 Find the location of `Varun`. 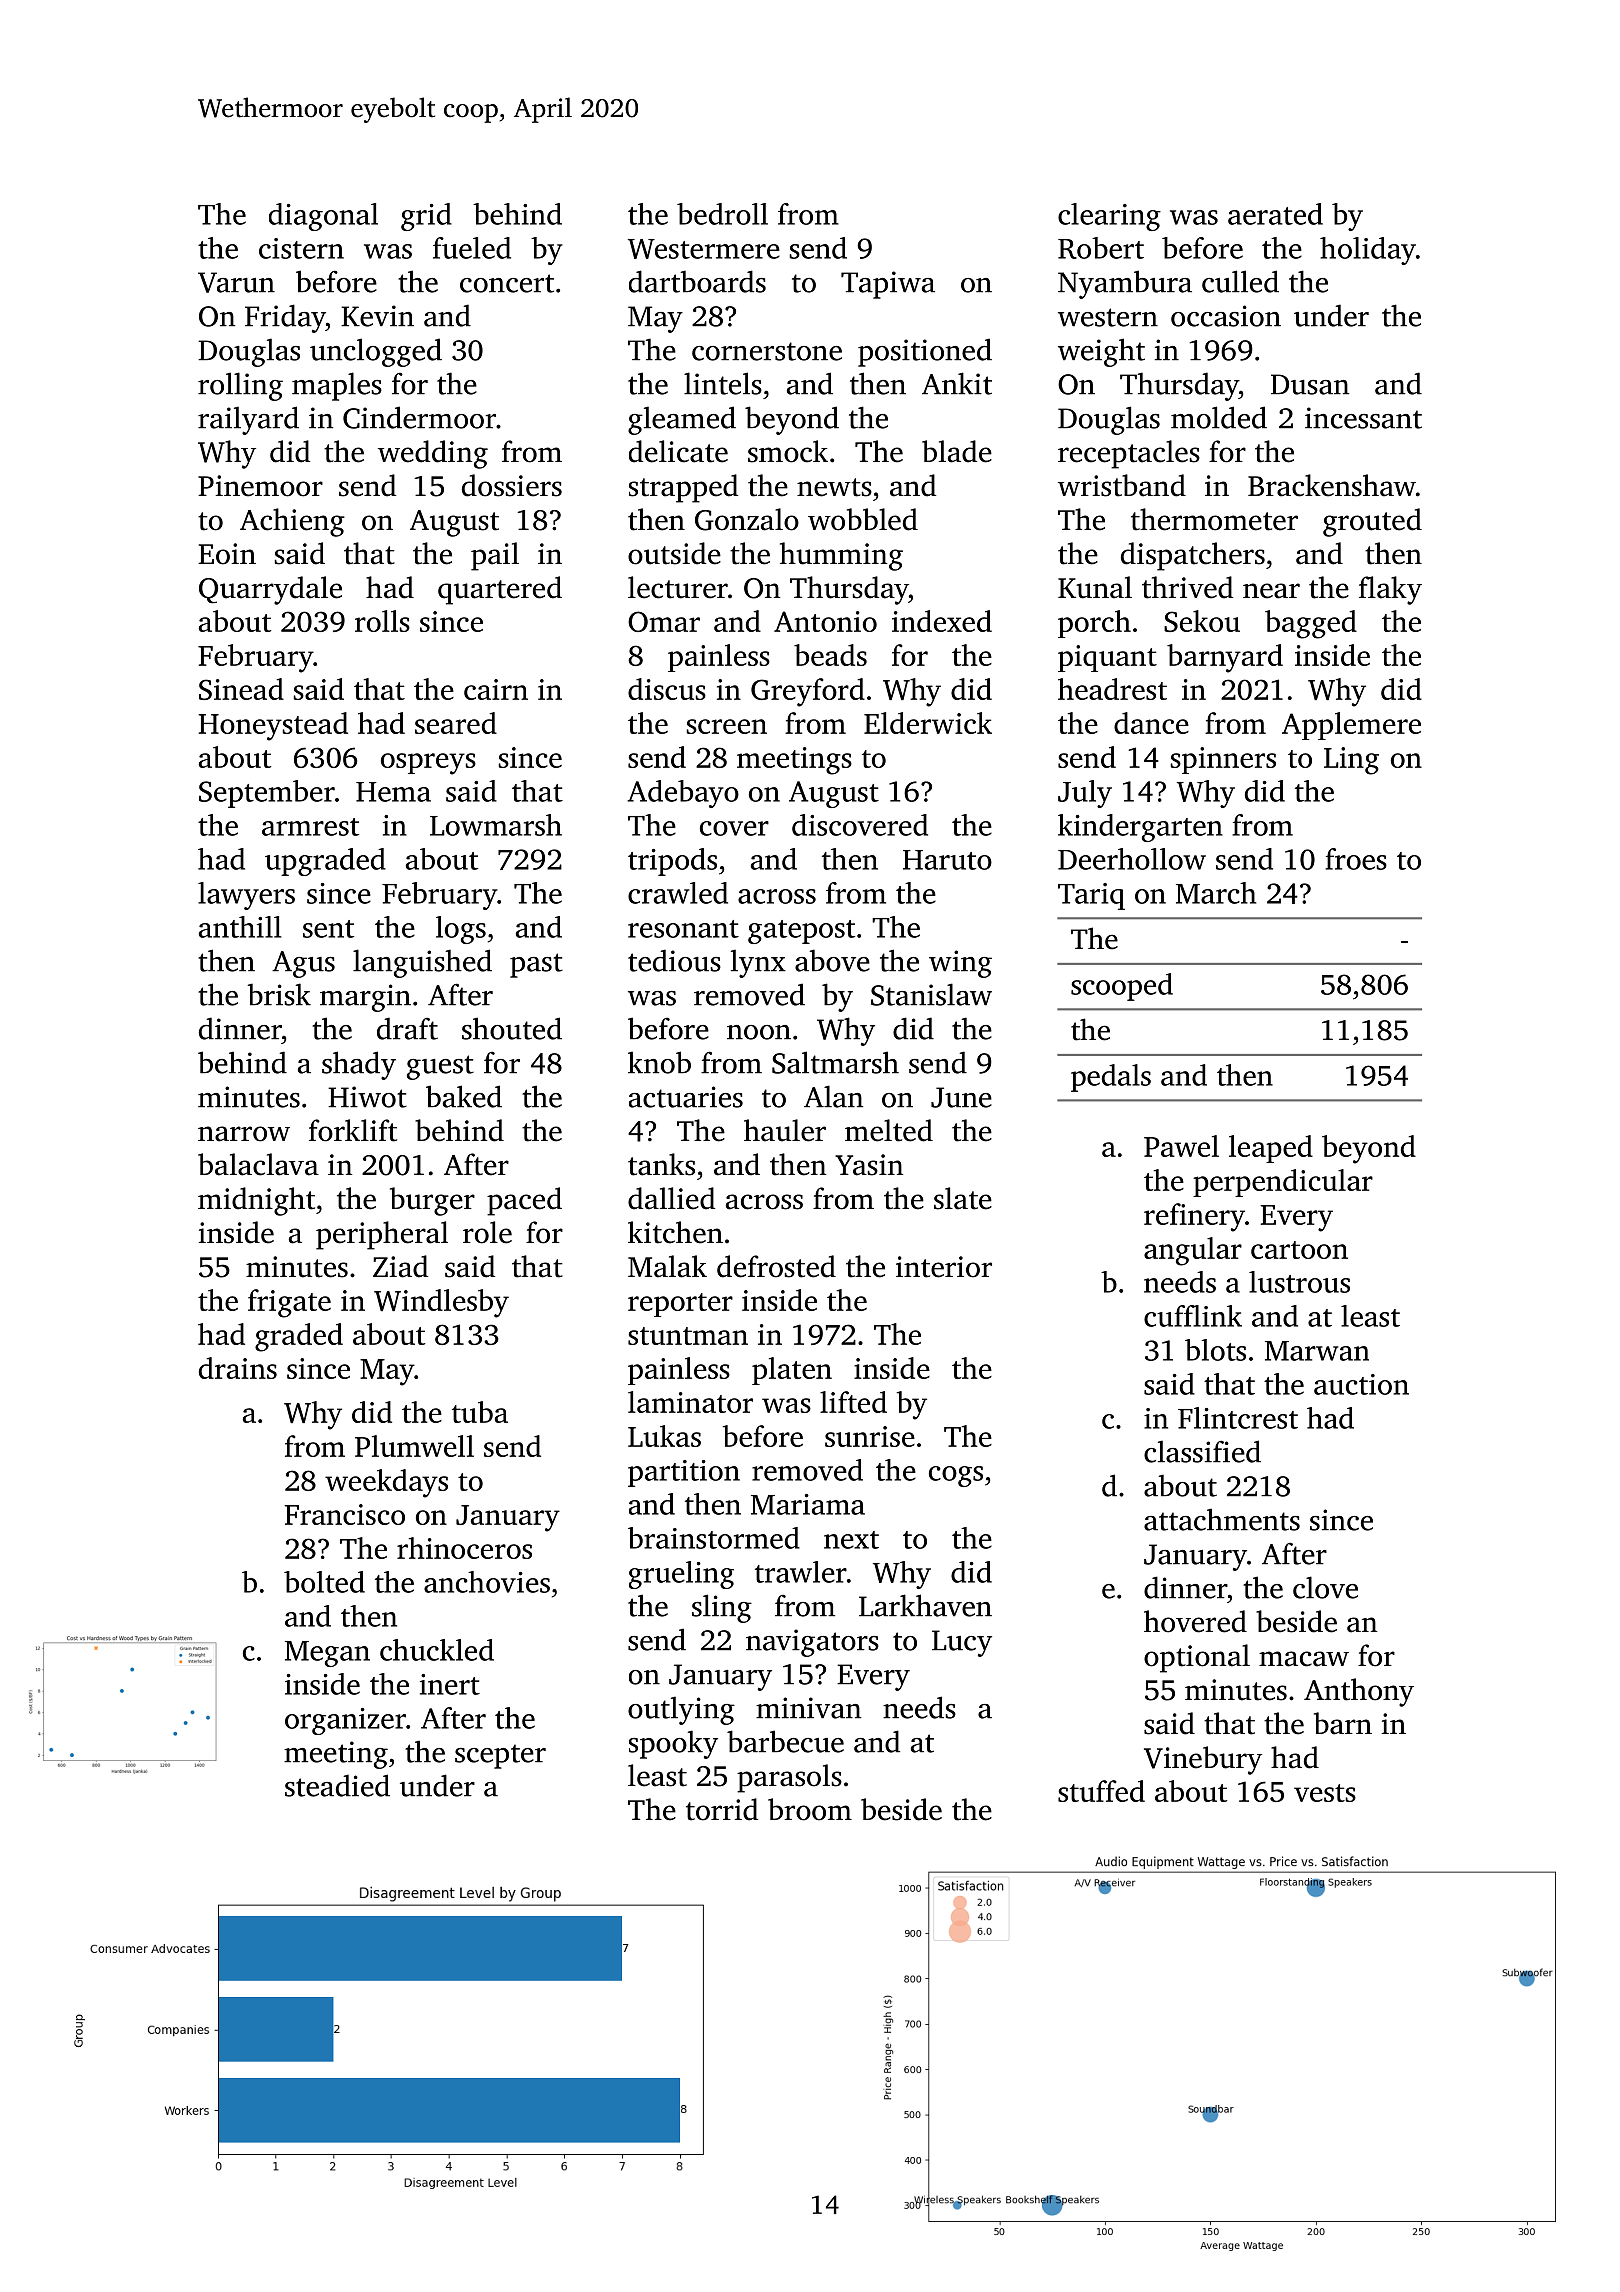

Varun is located at coordinates (236, 282).
